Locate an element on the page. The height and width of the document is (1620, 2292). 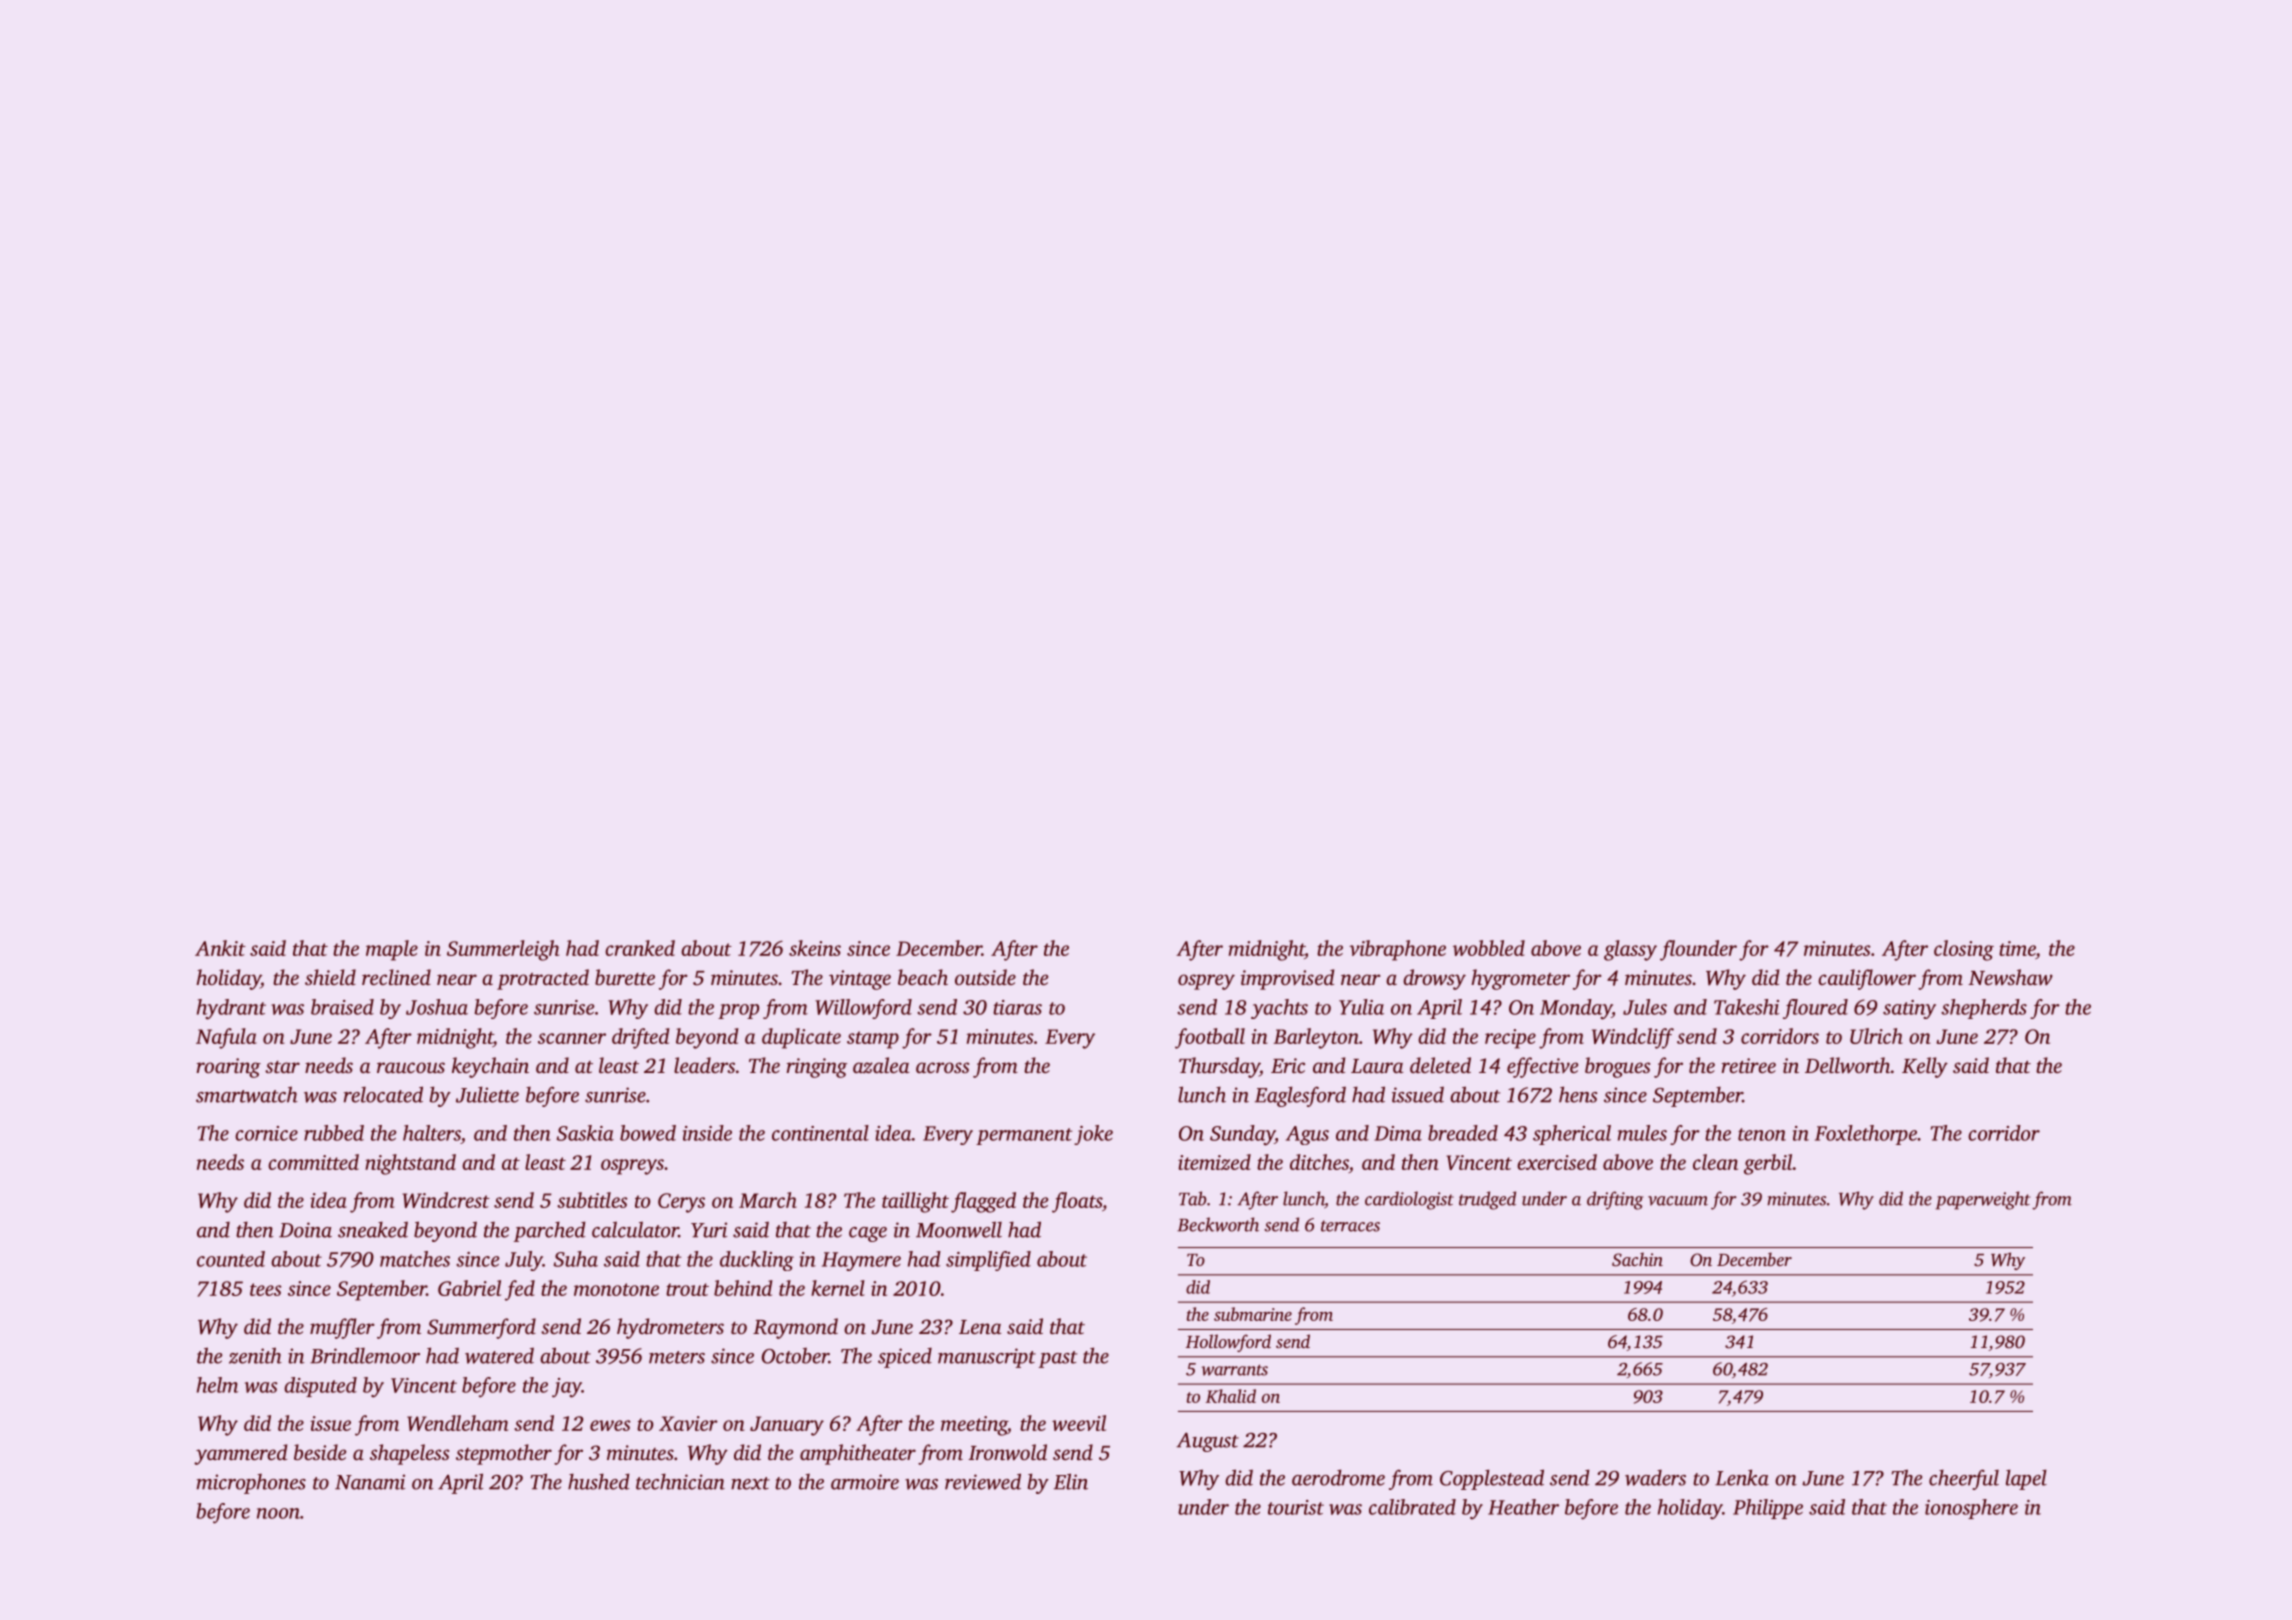
drowsy is located at coordinates (1434, 979).
